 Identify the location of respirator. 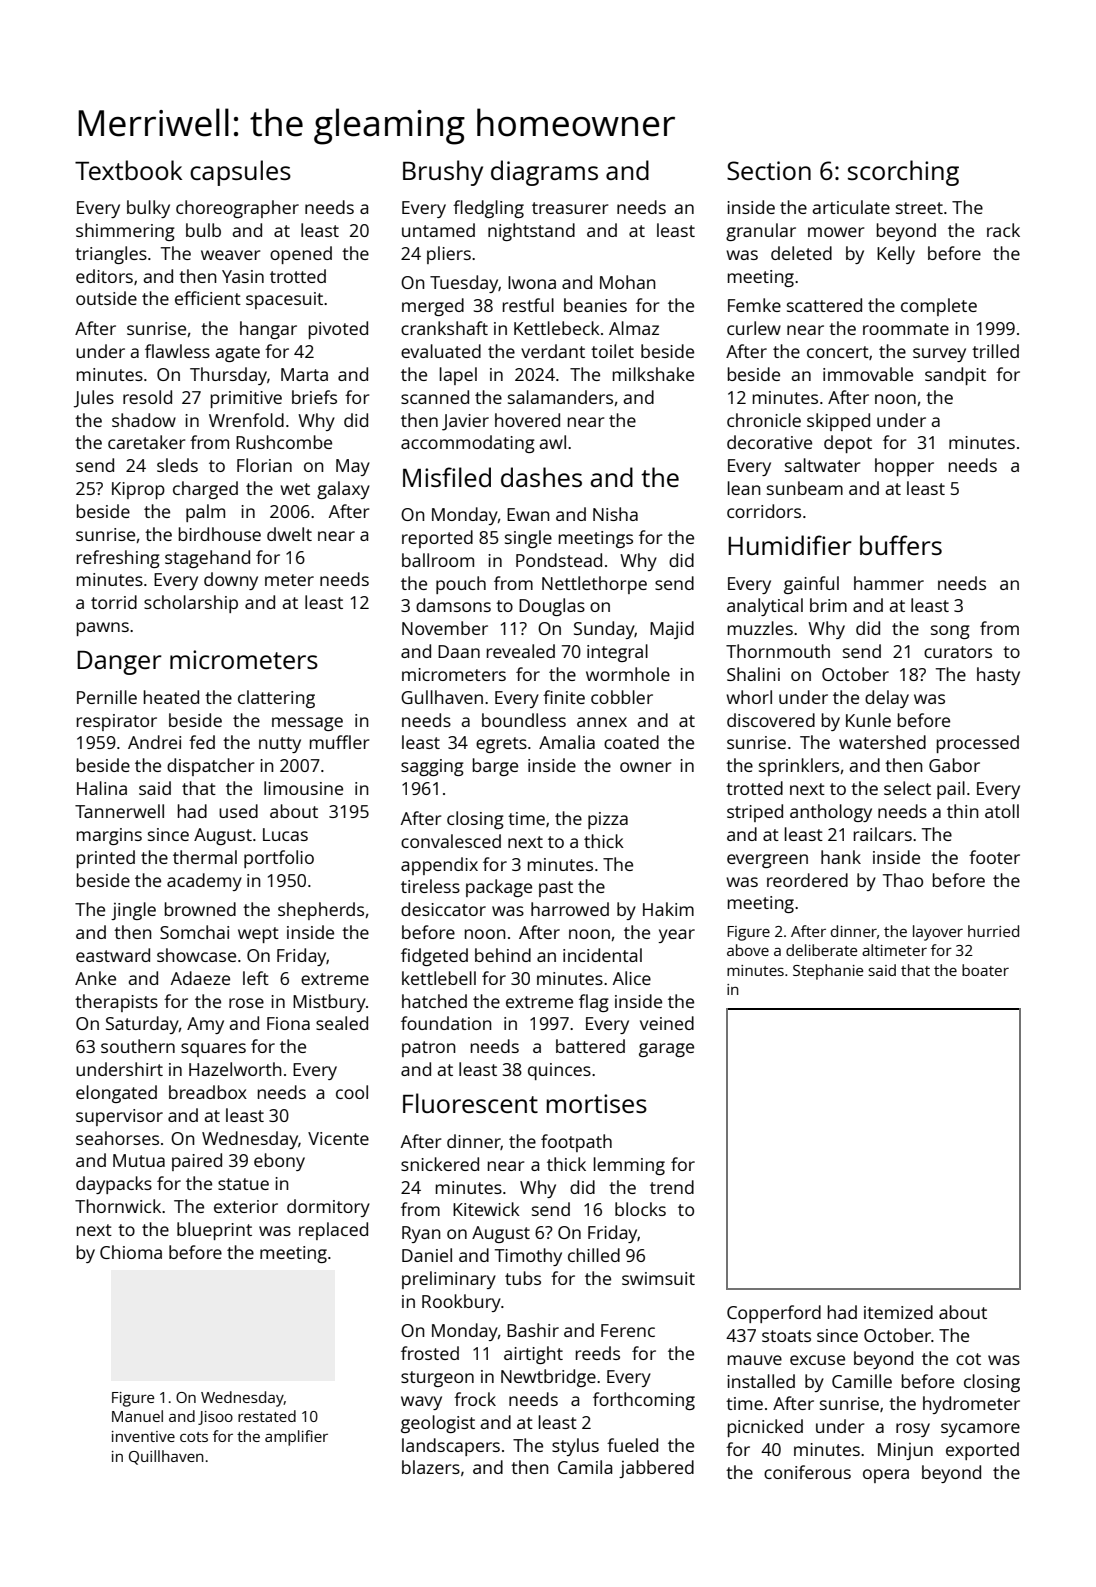
(117, 722).
